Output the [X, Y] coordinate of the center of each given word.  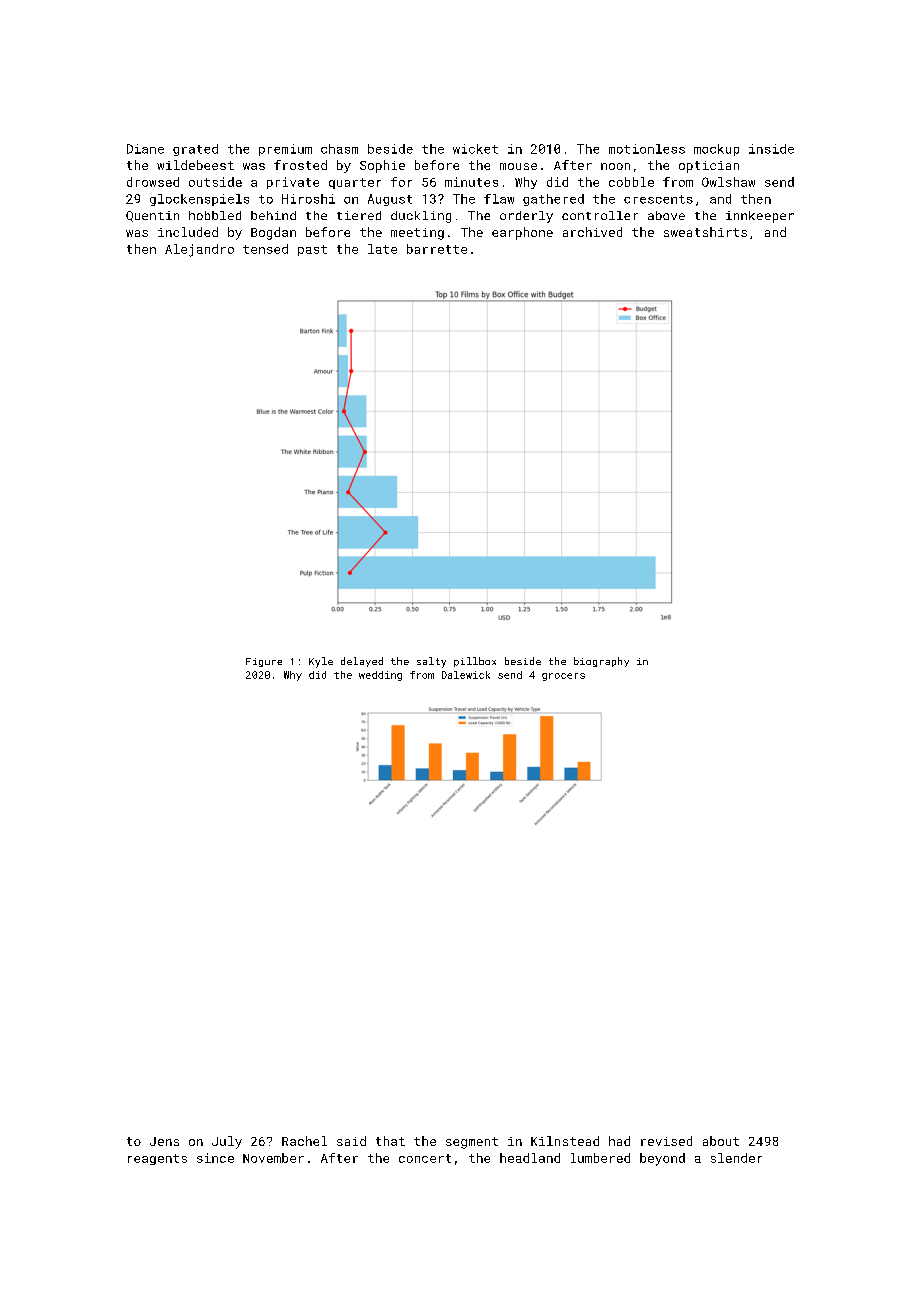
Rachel [304, 1141]
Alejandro [199, 250]
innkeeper [760, 217]
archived [592, 232]
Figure [264, 662]
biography [601, 662]
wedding [380, 676]
